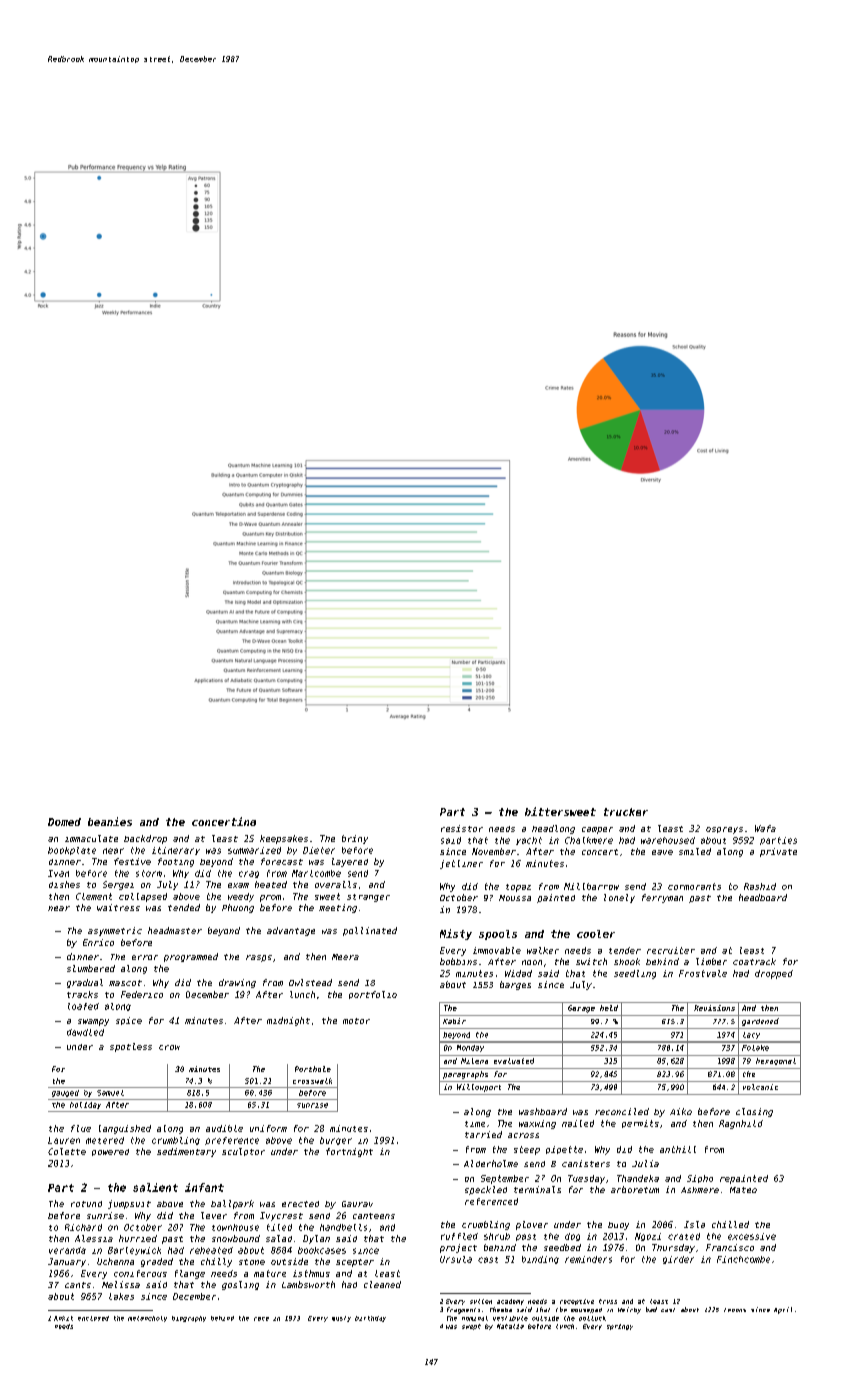 The width and height of the image is (849, 1400). Describe the element at coordinates (626, 812) in the image. I see `trucker` at that location.
